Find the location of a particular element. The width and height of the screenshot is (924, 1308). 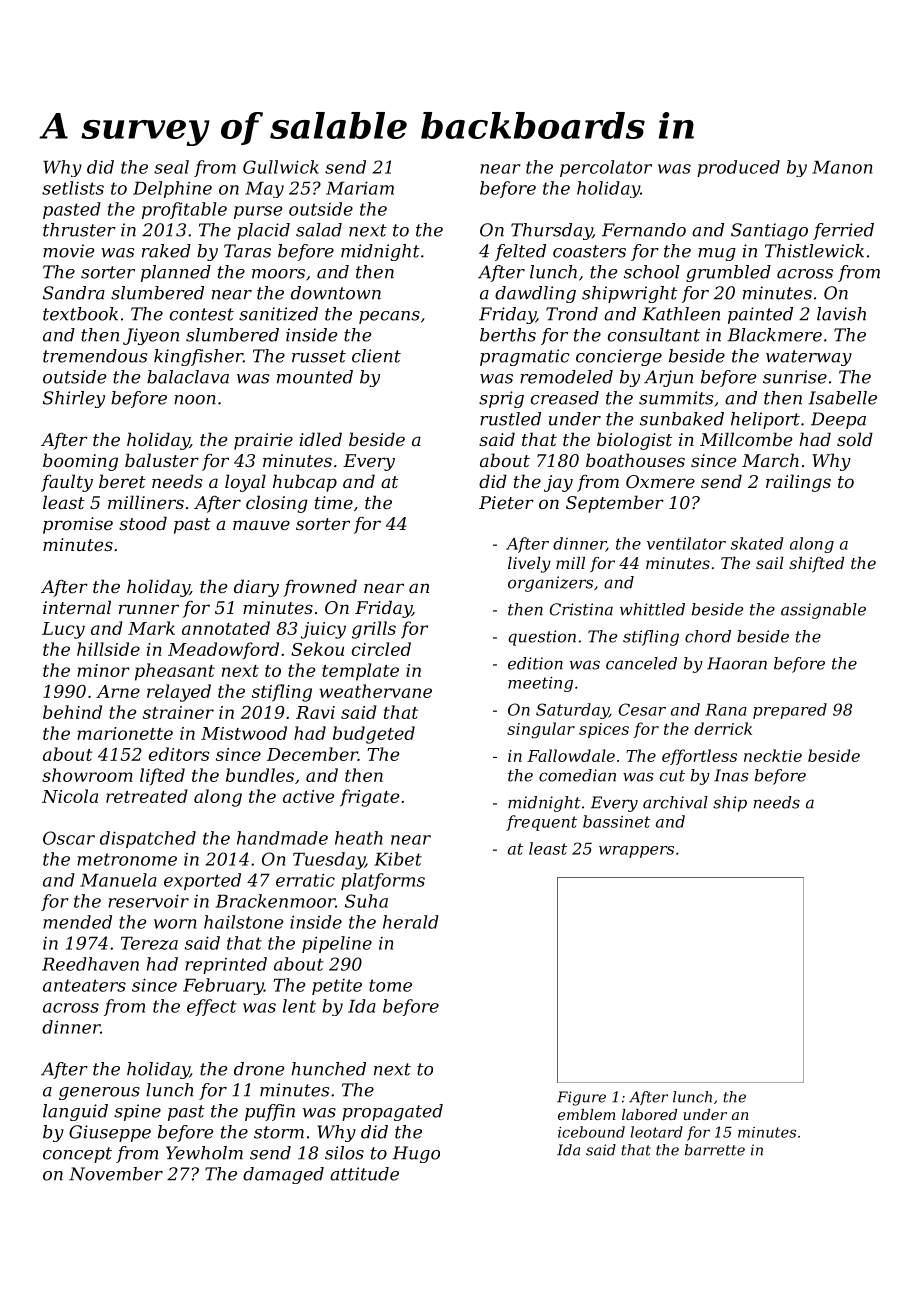

time is located at coordinates (334, 502).
